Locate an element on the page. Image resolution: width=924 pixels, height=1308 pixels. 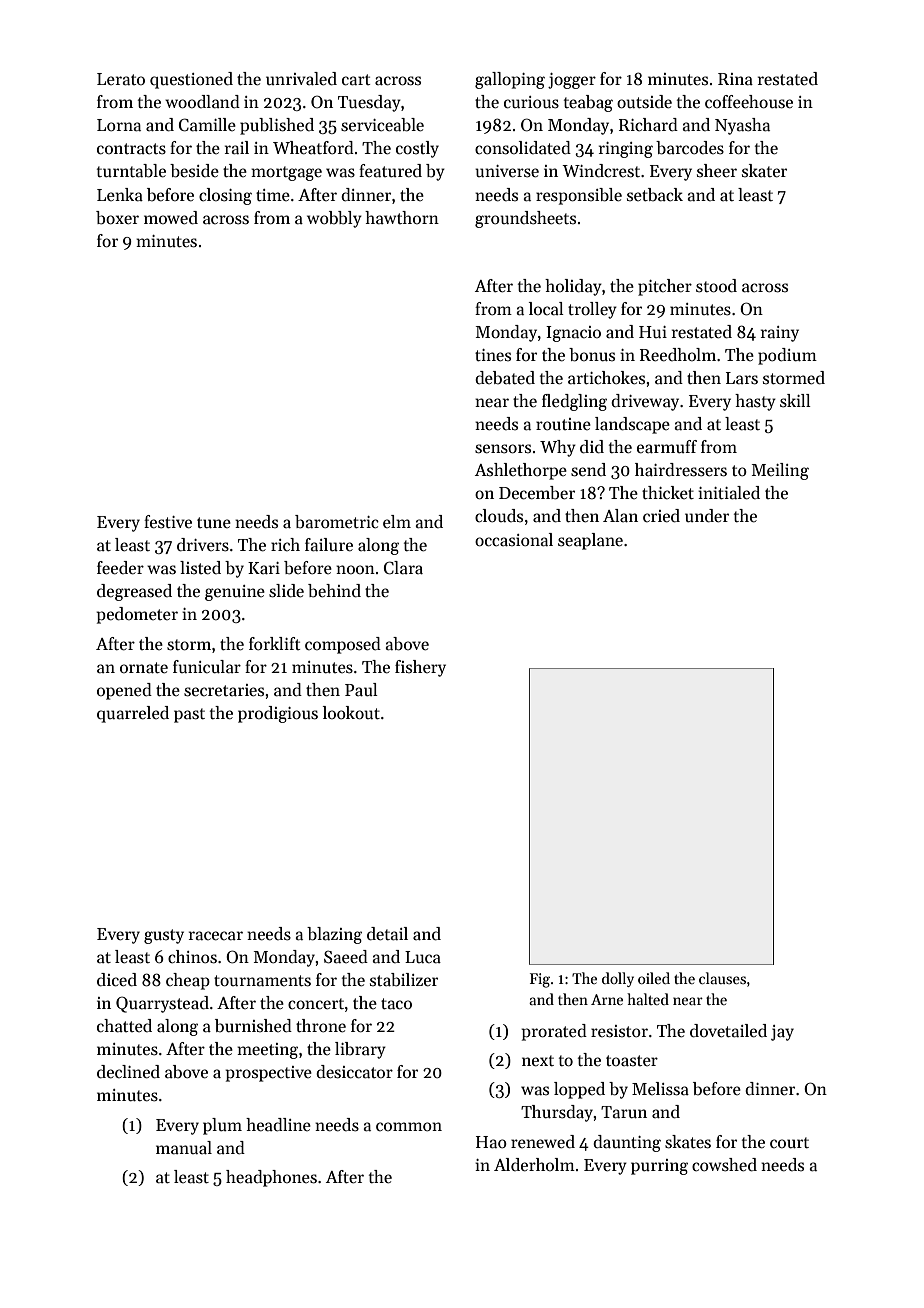
elm is located at coordinates (397, 521).
